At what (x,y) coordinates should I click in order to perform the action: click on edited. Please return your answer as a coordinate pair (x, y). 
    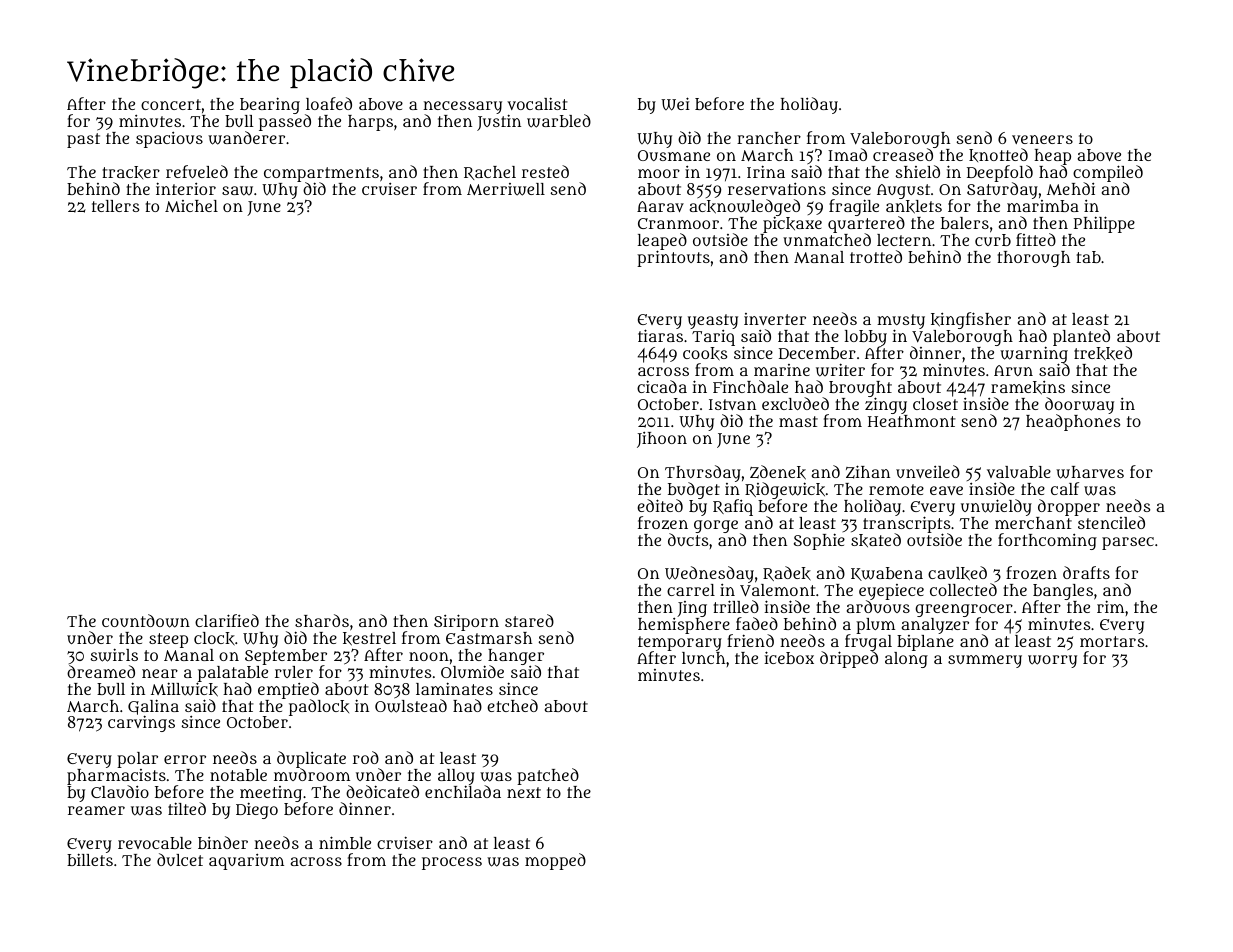
    Looking at the image, I should click on (660, 505).
